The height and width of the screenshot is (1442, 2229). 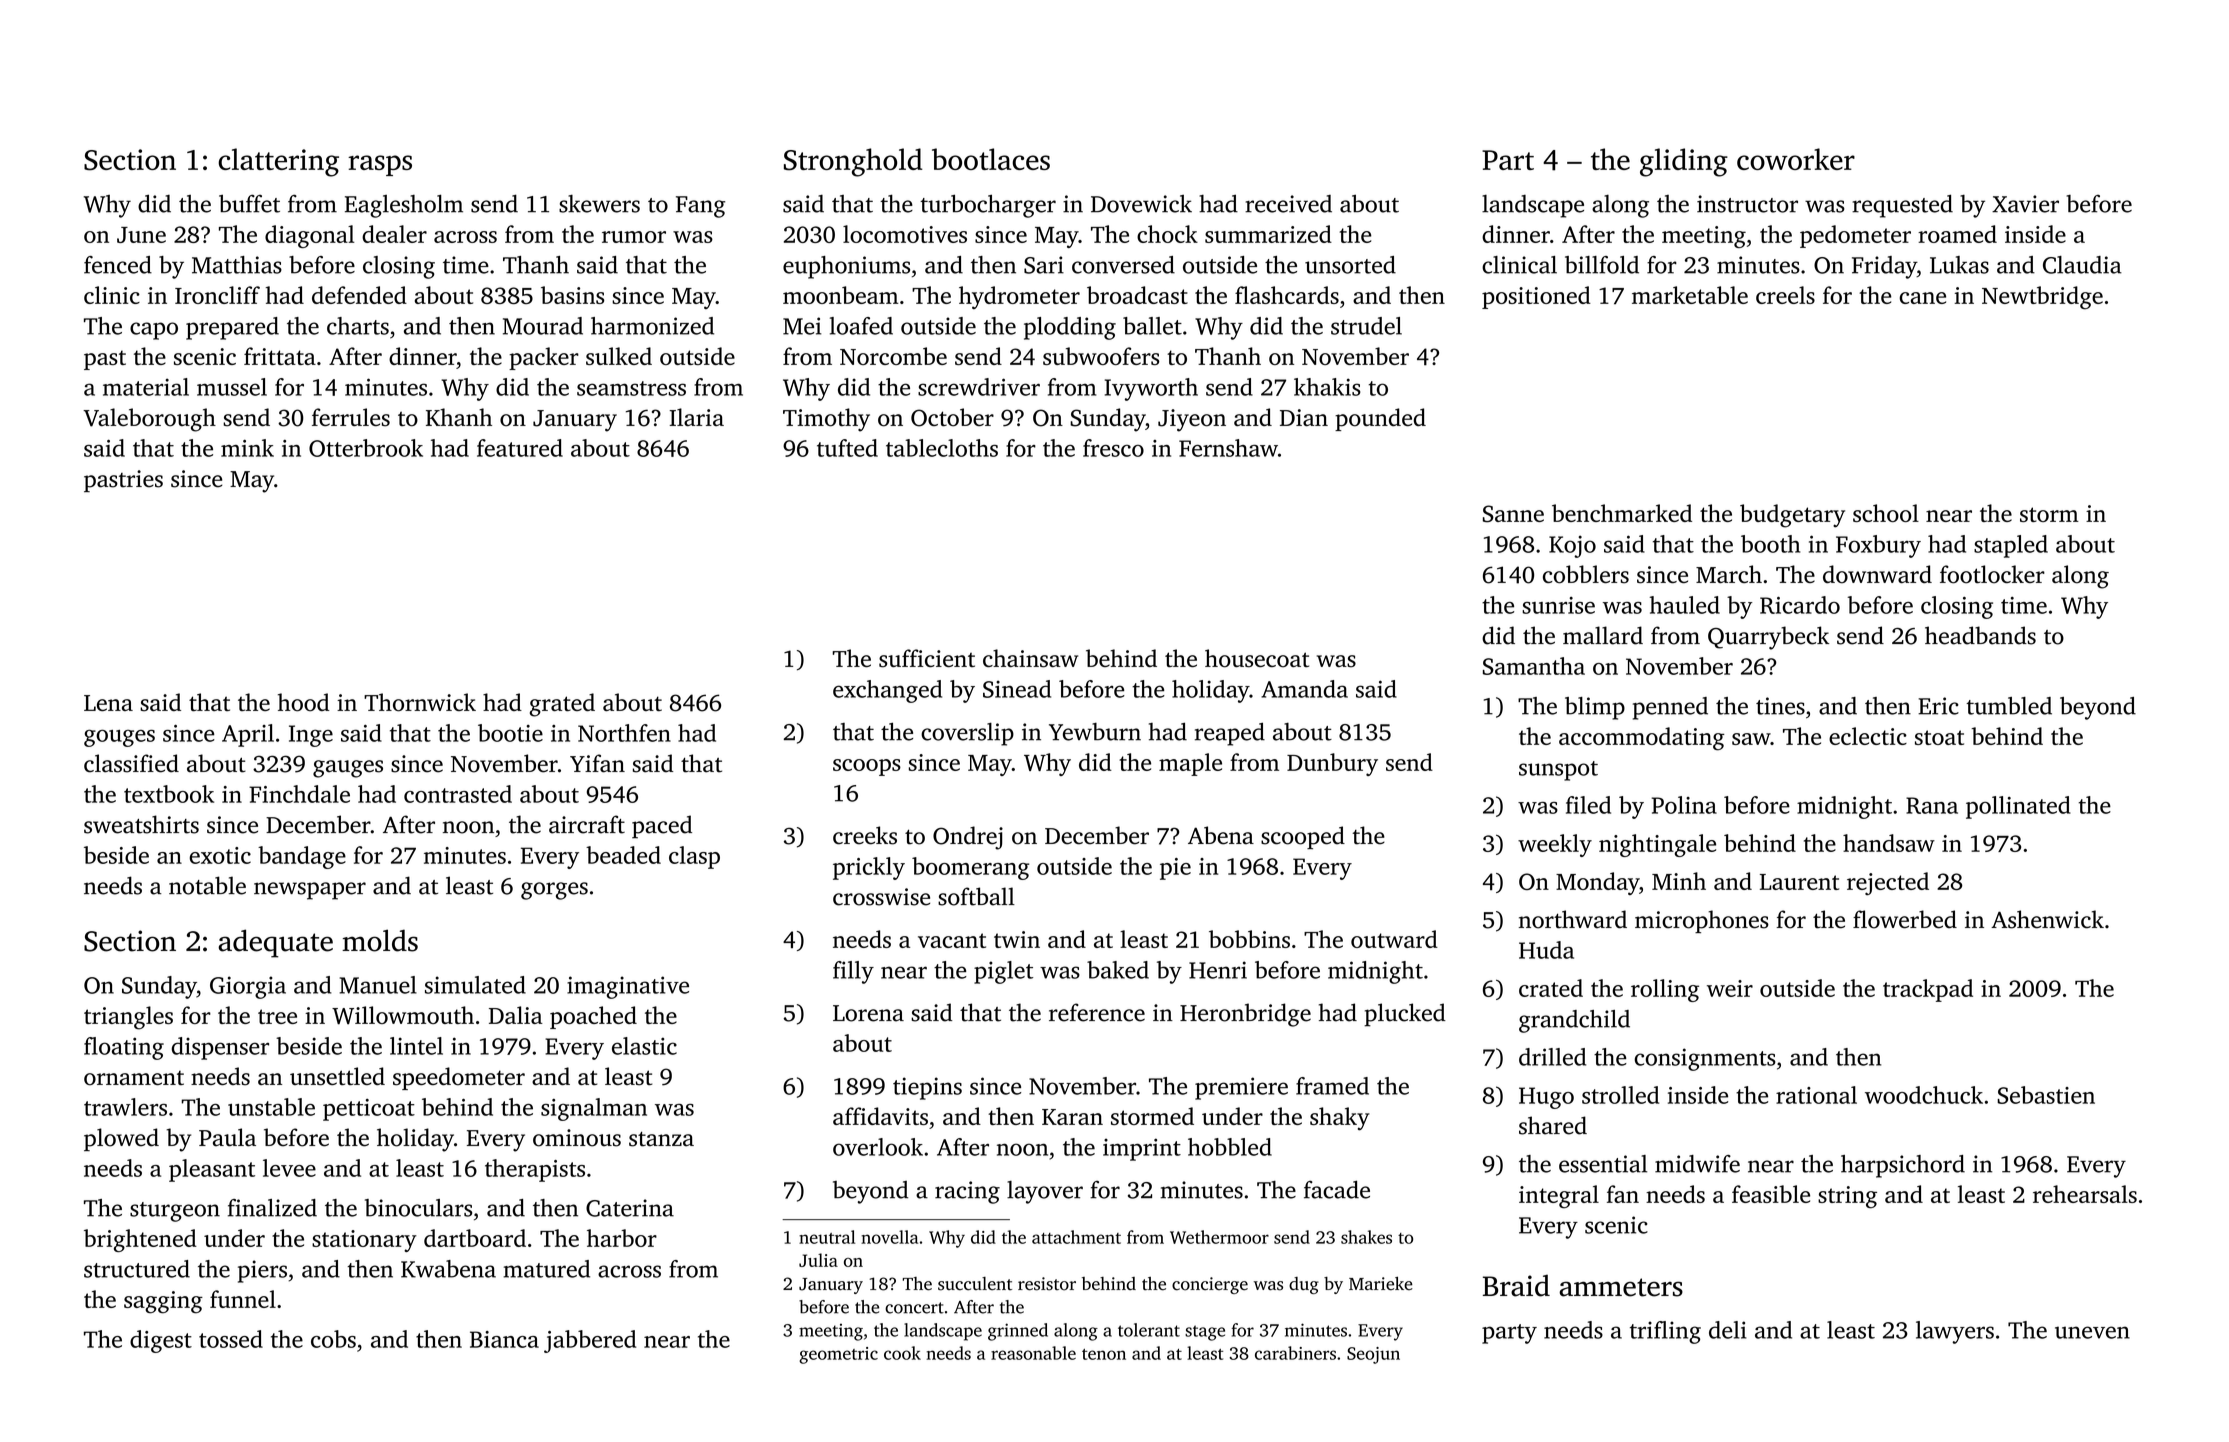 What do you see at coordinates (2018, 807) in the screenshot?
I see `pollinated` at bounding box center [2018, 807].
